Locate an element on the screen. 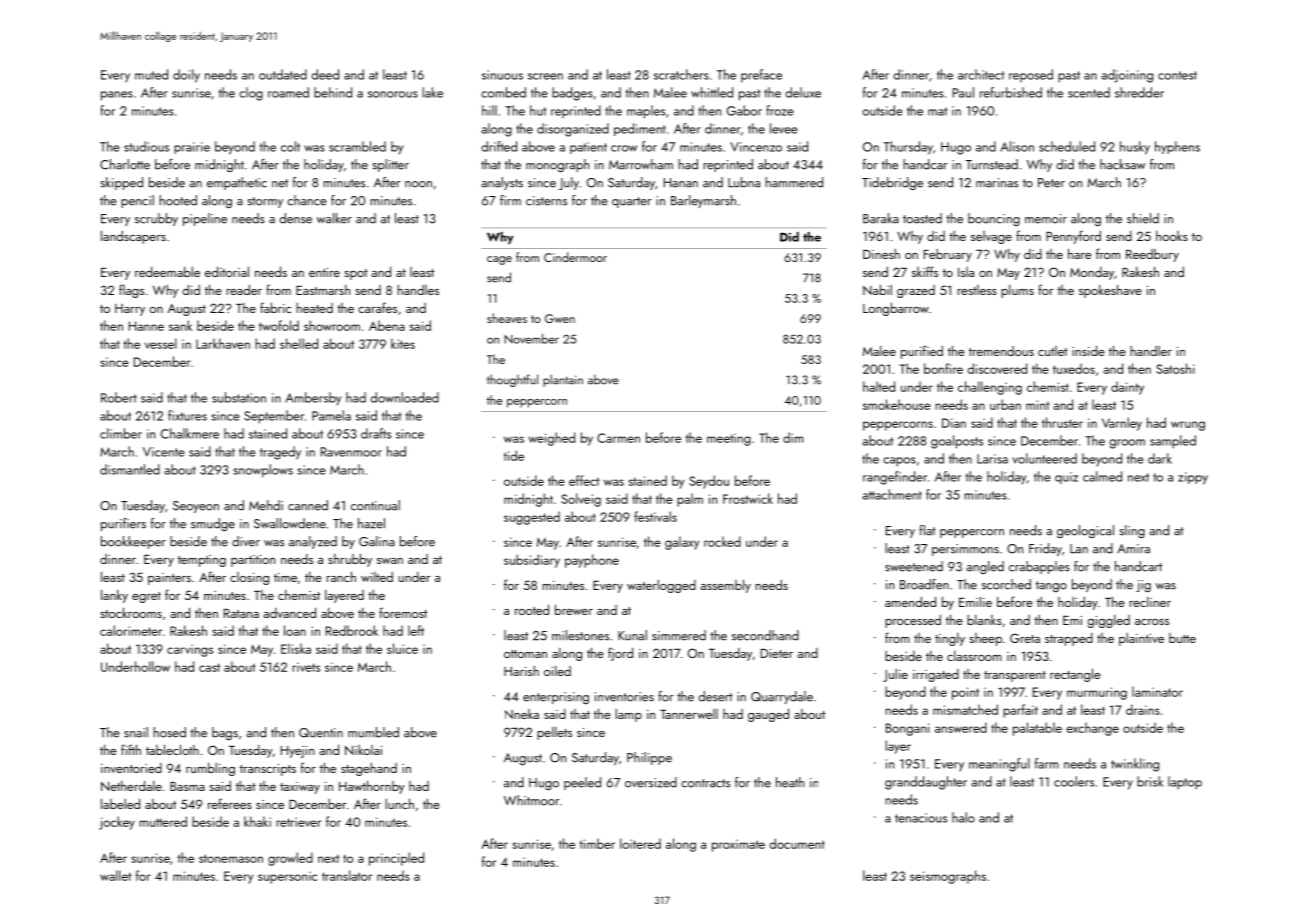 Image resolution: width=1308 pixels, height=924 pixels. tenacious is located at coordinates (921, 818).
